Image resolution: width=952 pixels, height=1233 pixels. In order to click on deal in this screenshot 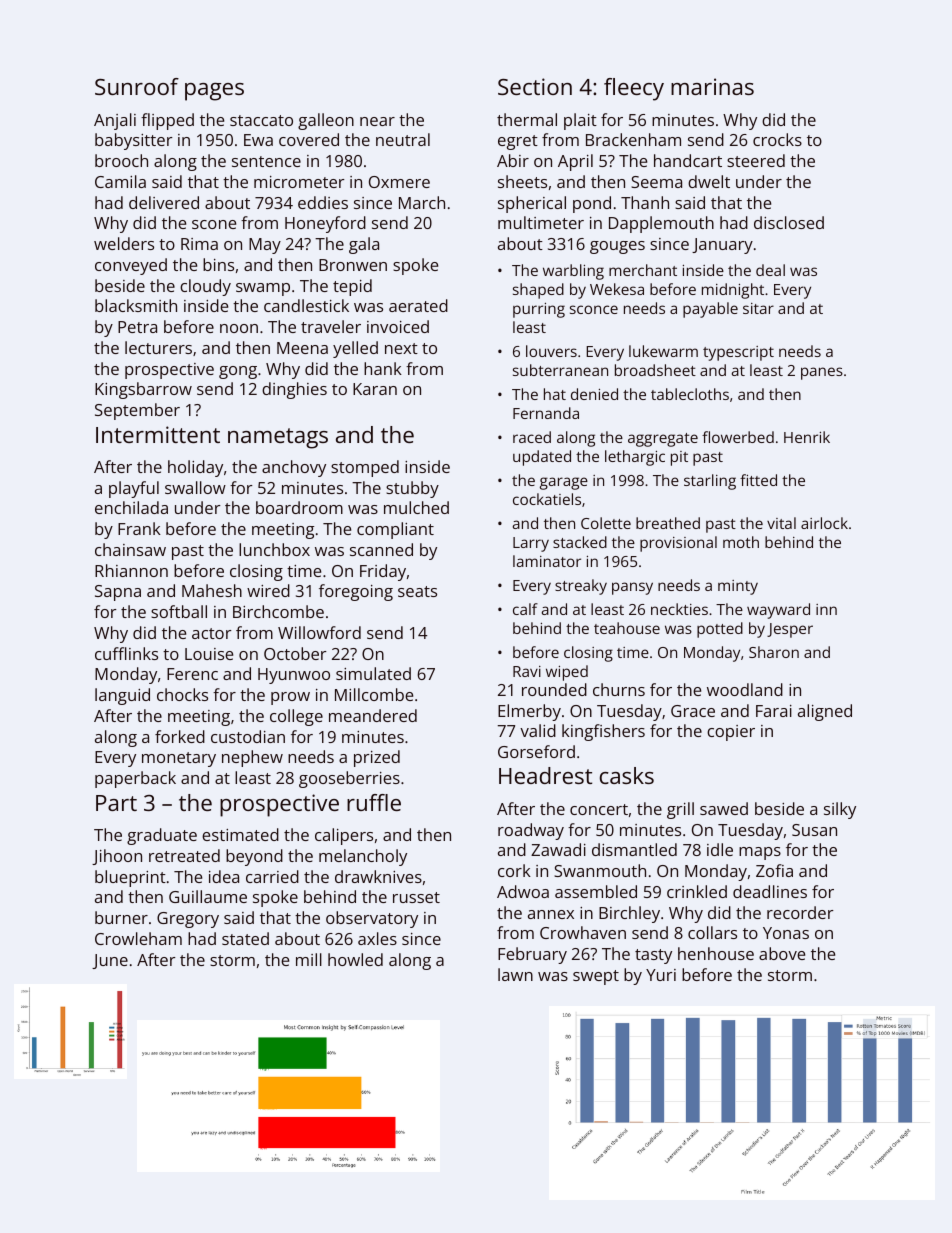, I will do `click(770, 270)`.
